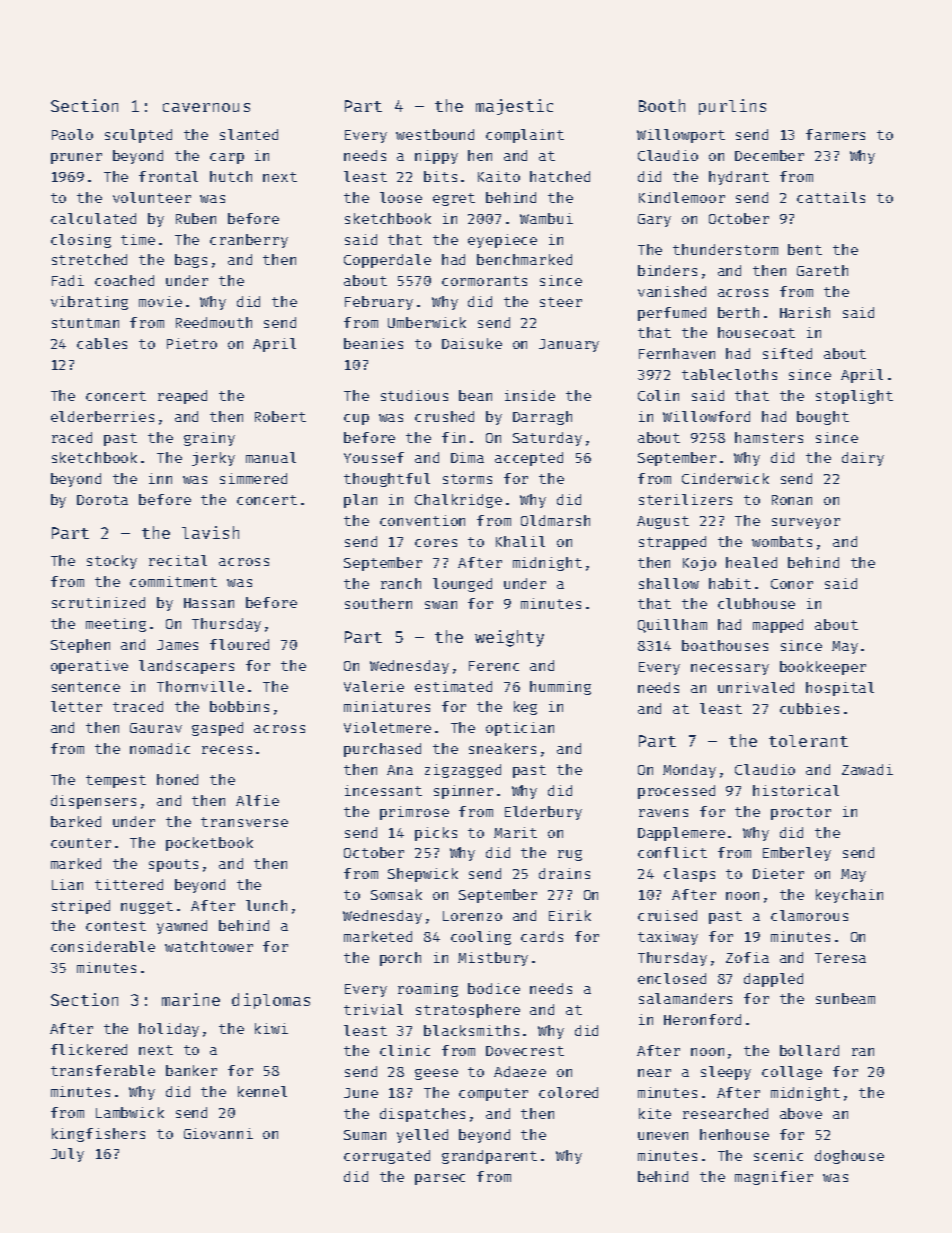 This page has height=1233, width=952. Describe the element at coordinates (845, 998) in the page. I see `sunbeam` at that location.
